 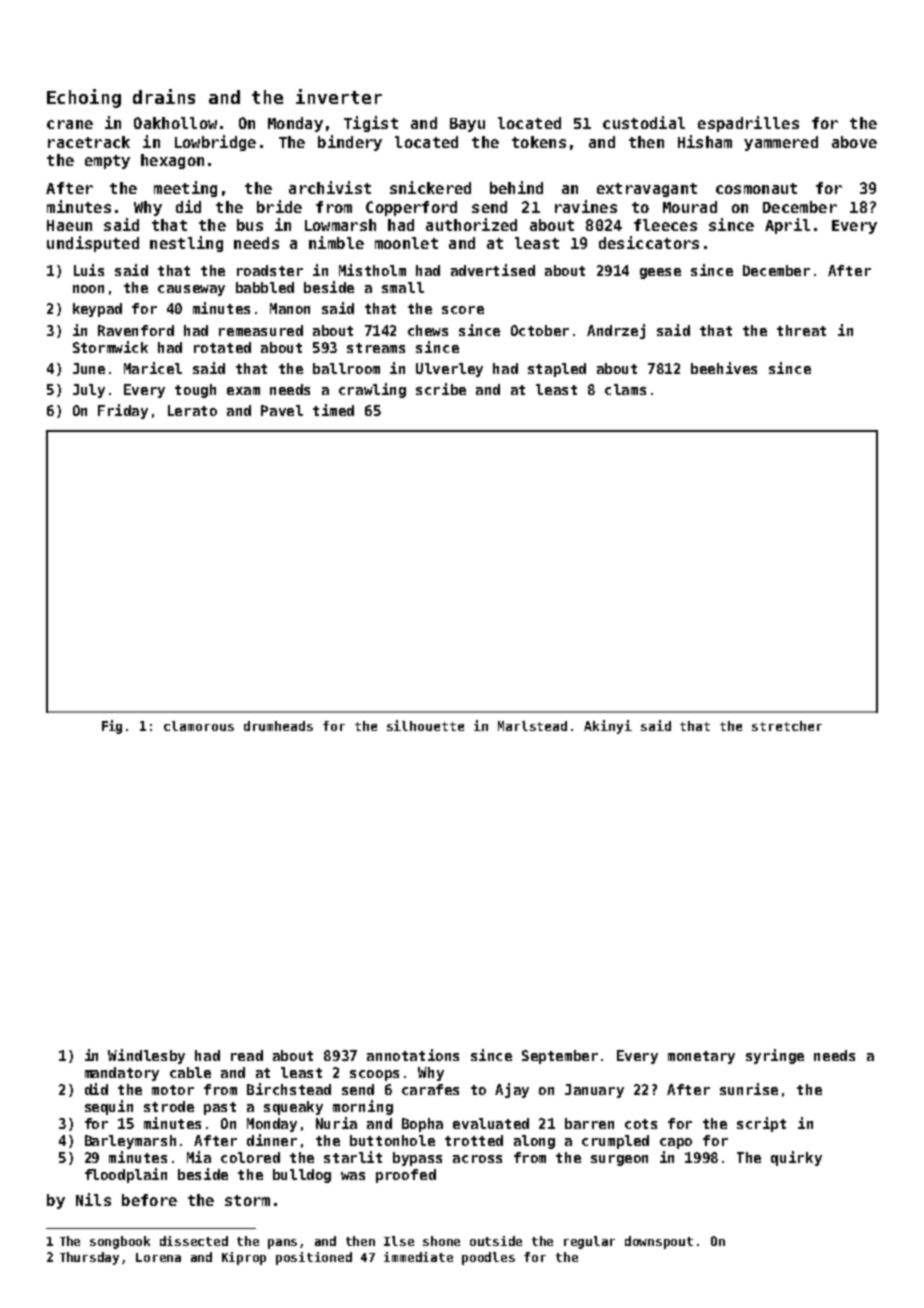 What do you see at coordinates (425, 725) in the page?
I see `silhouette` at bounding box center [425, 725].
